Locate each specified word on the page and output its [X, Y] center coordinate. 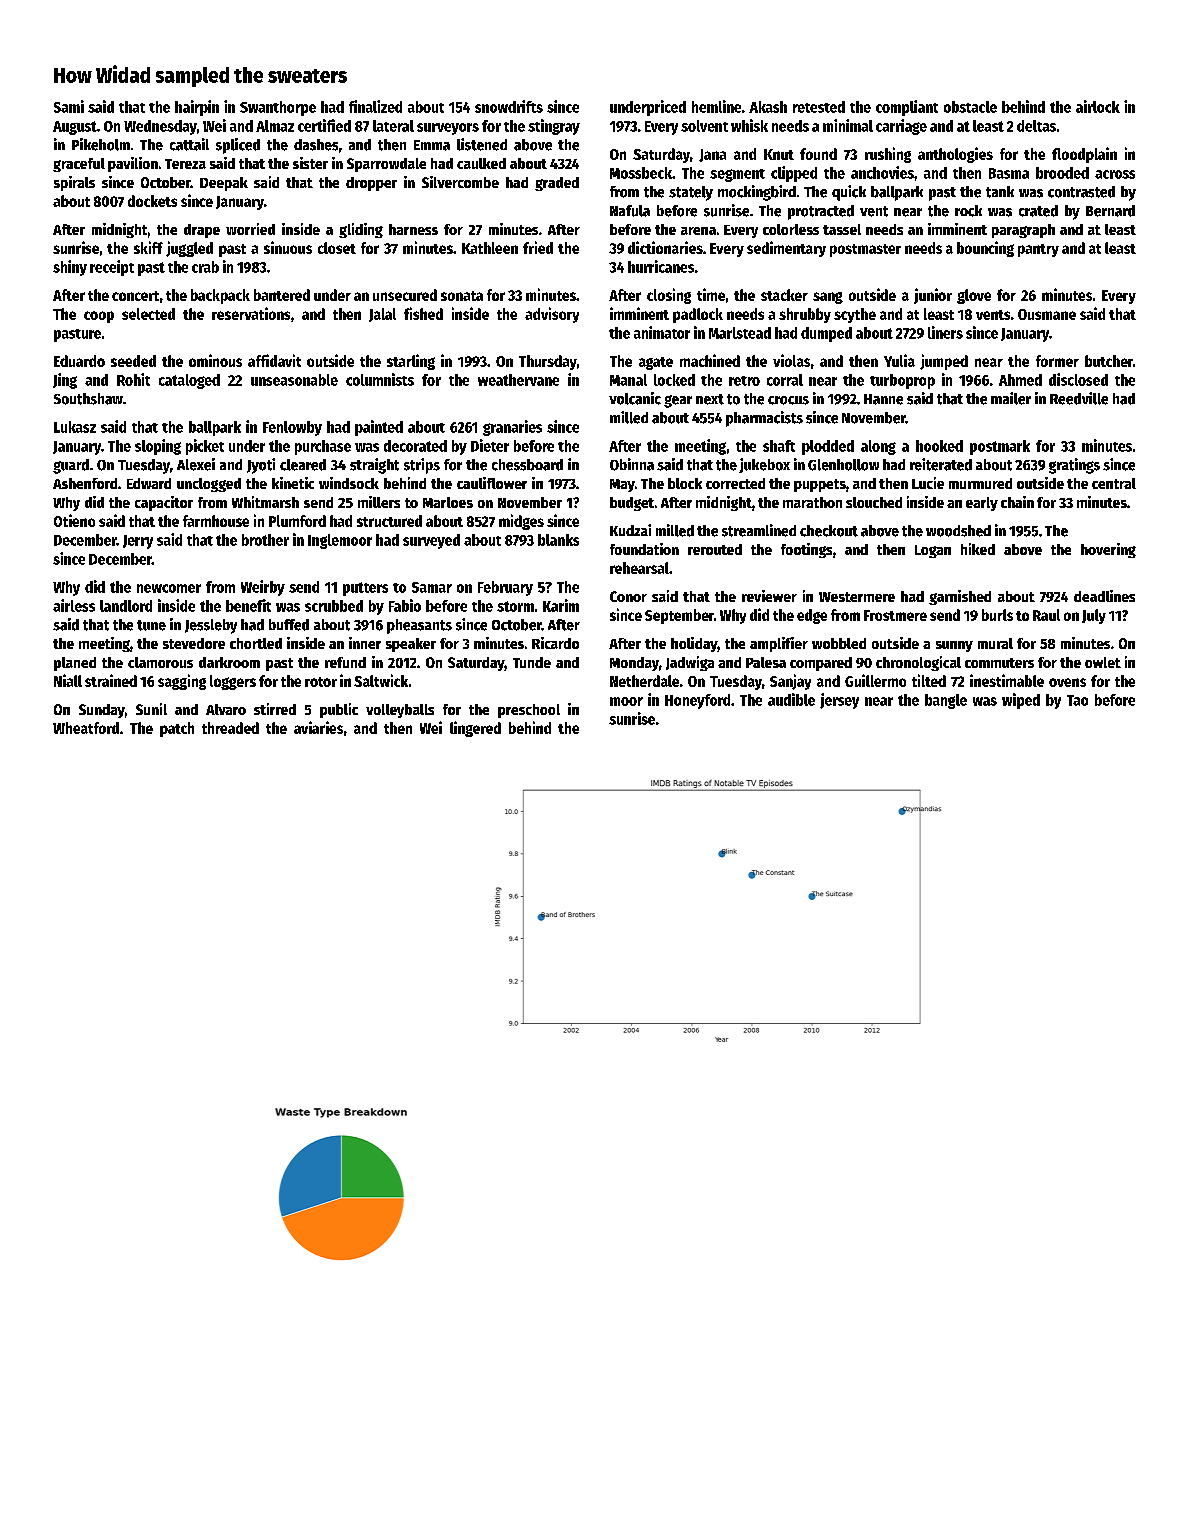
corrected [735, 483]
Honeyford [697, 701]
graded [557, 184]
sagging [182, 682]
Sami [69, 106]
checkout [829, 531]
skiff [148, 247]
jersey [839, 701]
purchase [323, 447]
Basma [1009, 173]
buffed [289, 625]
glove [974, 296]
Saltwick [381, 680]
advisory [552, 315]
